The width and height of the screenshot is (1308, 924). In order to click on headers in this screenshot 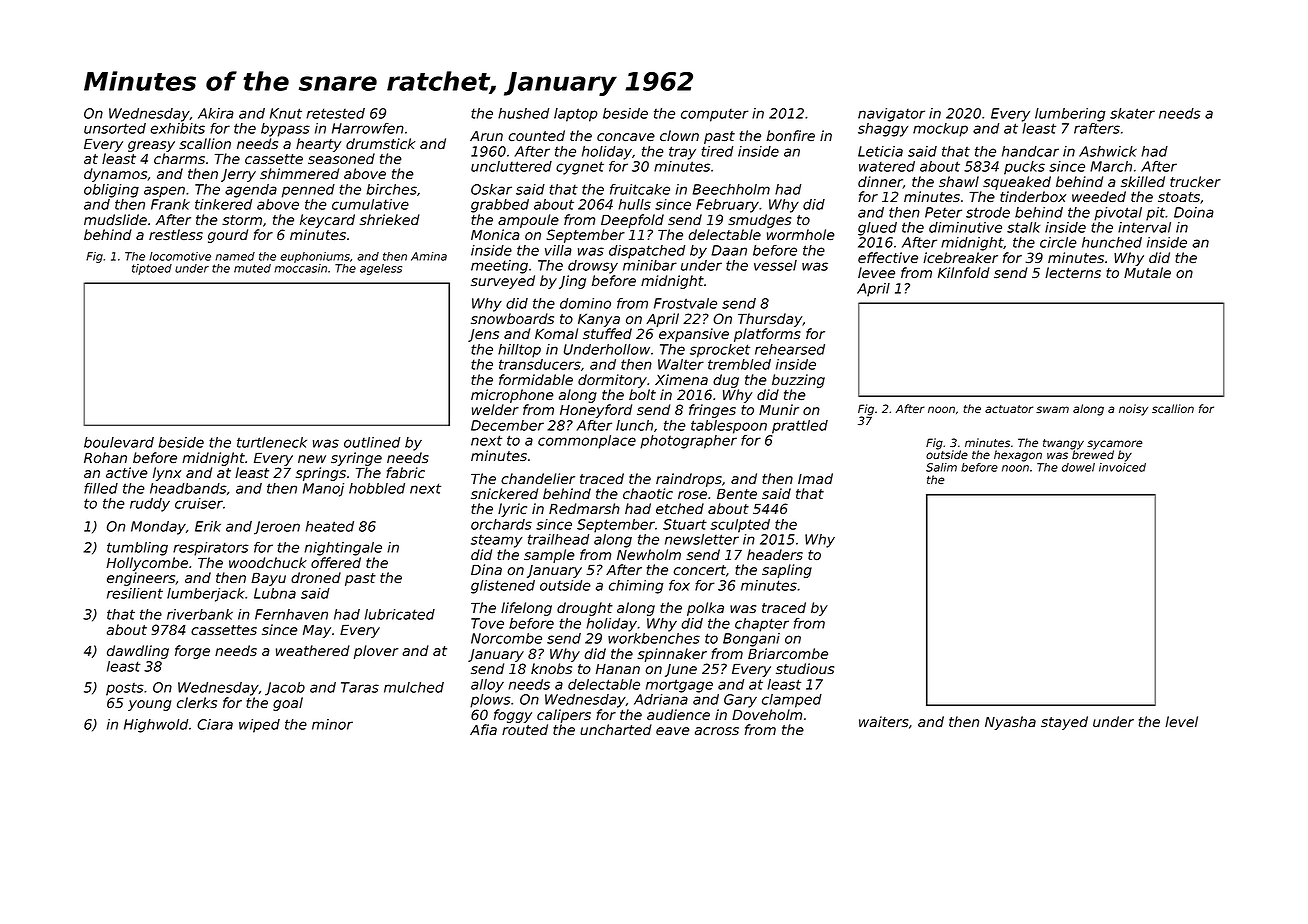, I will do `click(775, 555)`.
